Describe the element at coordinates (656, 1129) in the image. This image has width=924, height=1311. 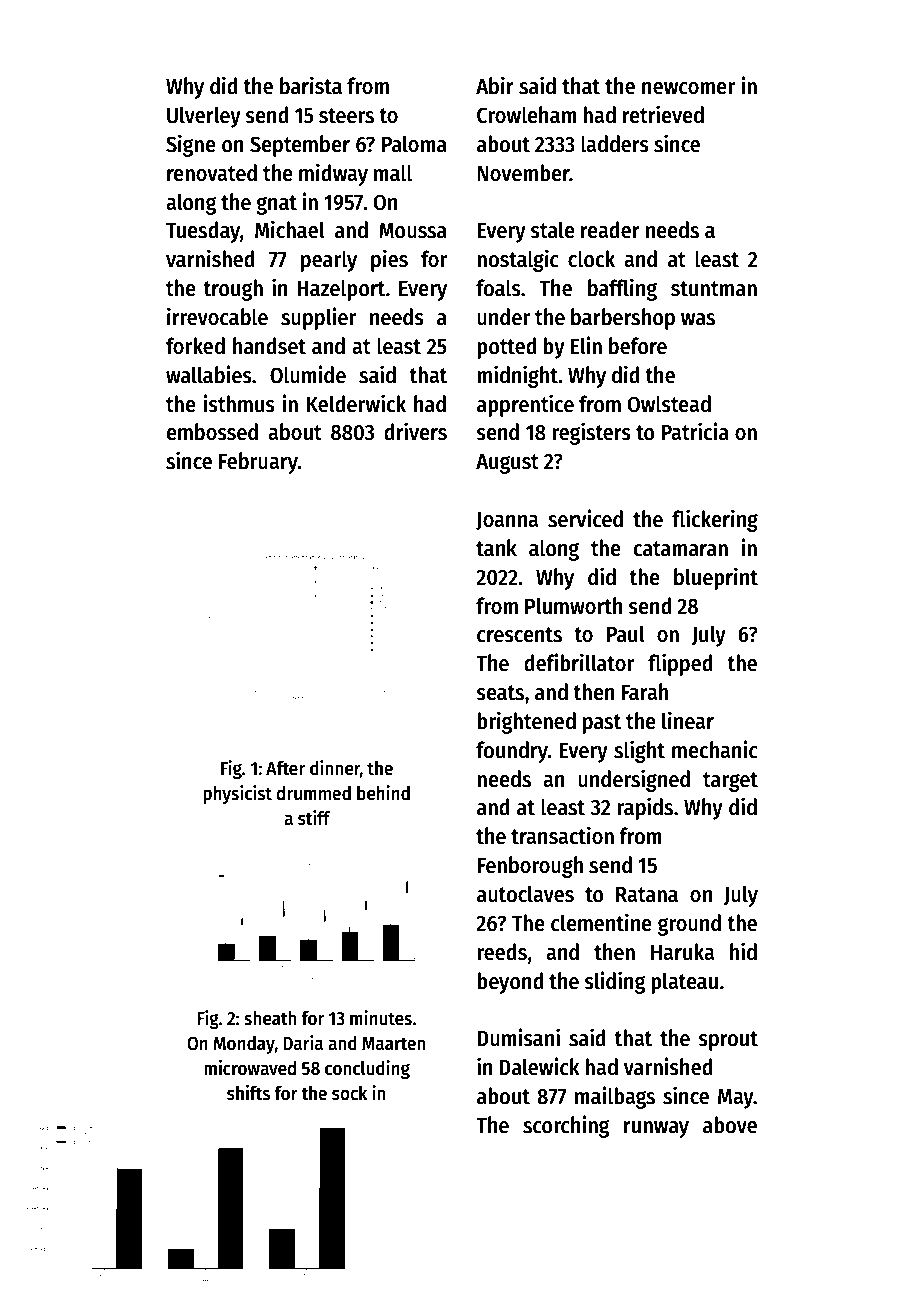
I see `runway` at that location.
